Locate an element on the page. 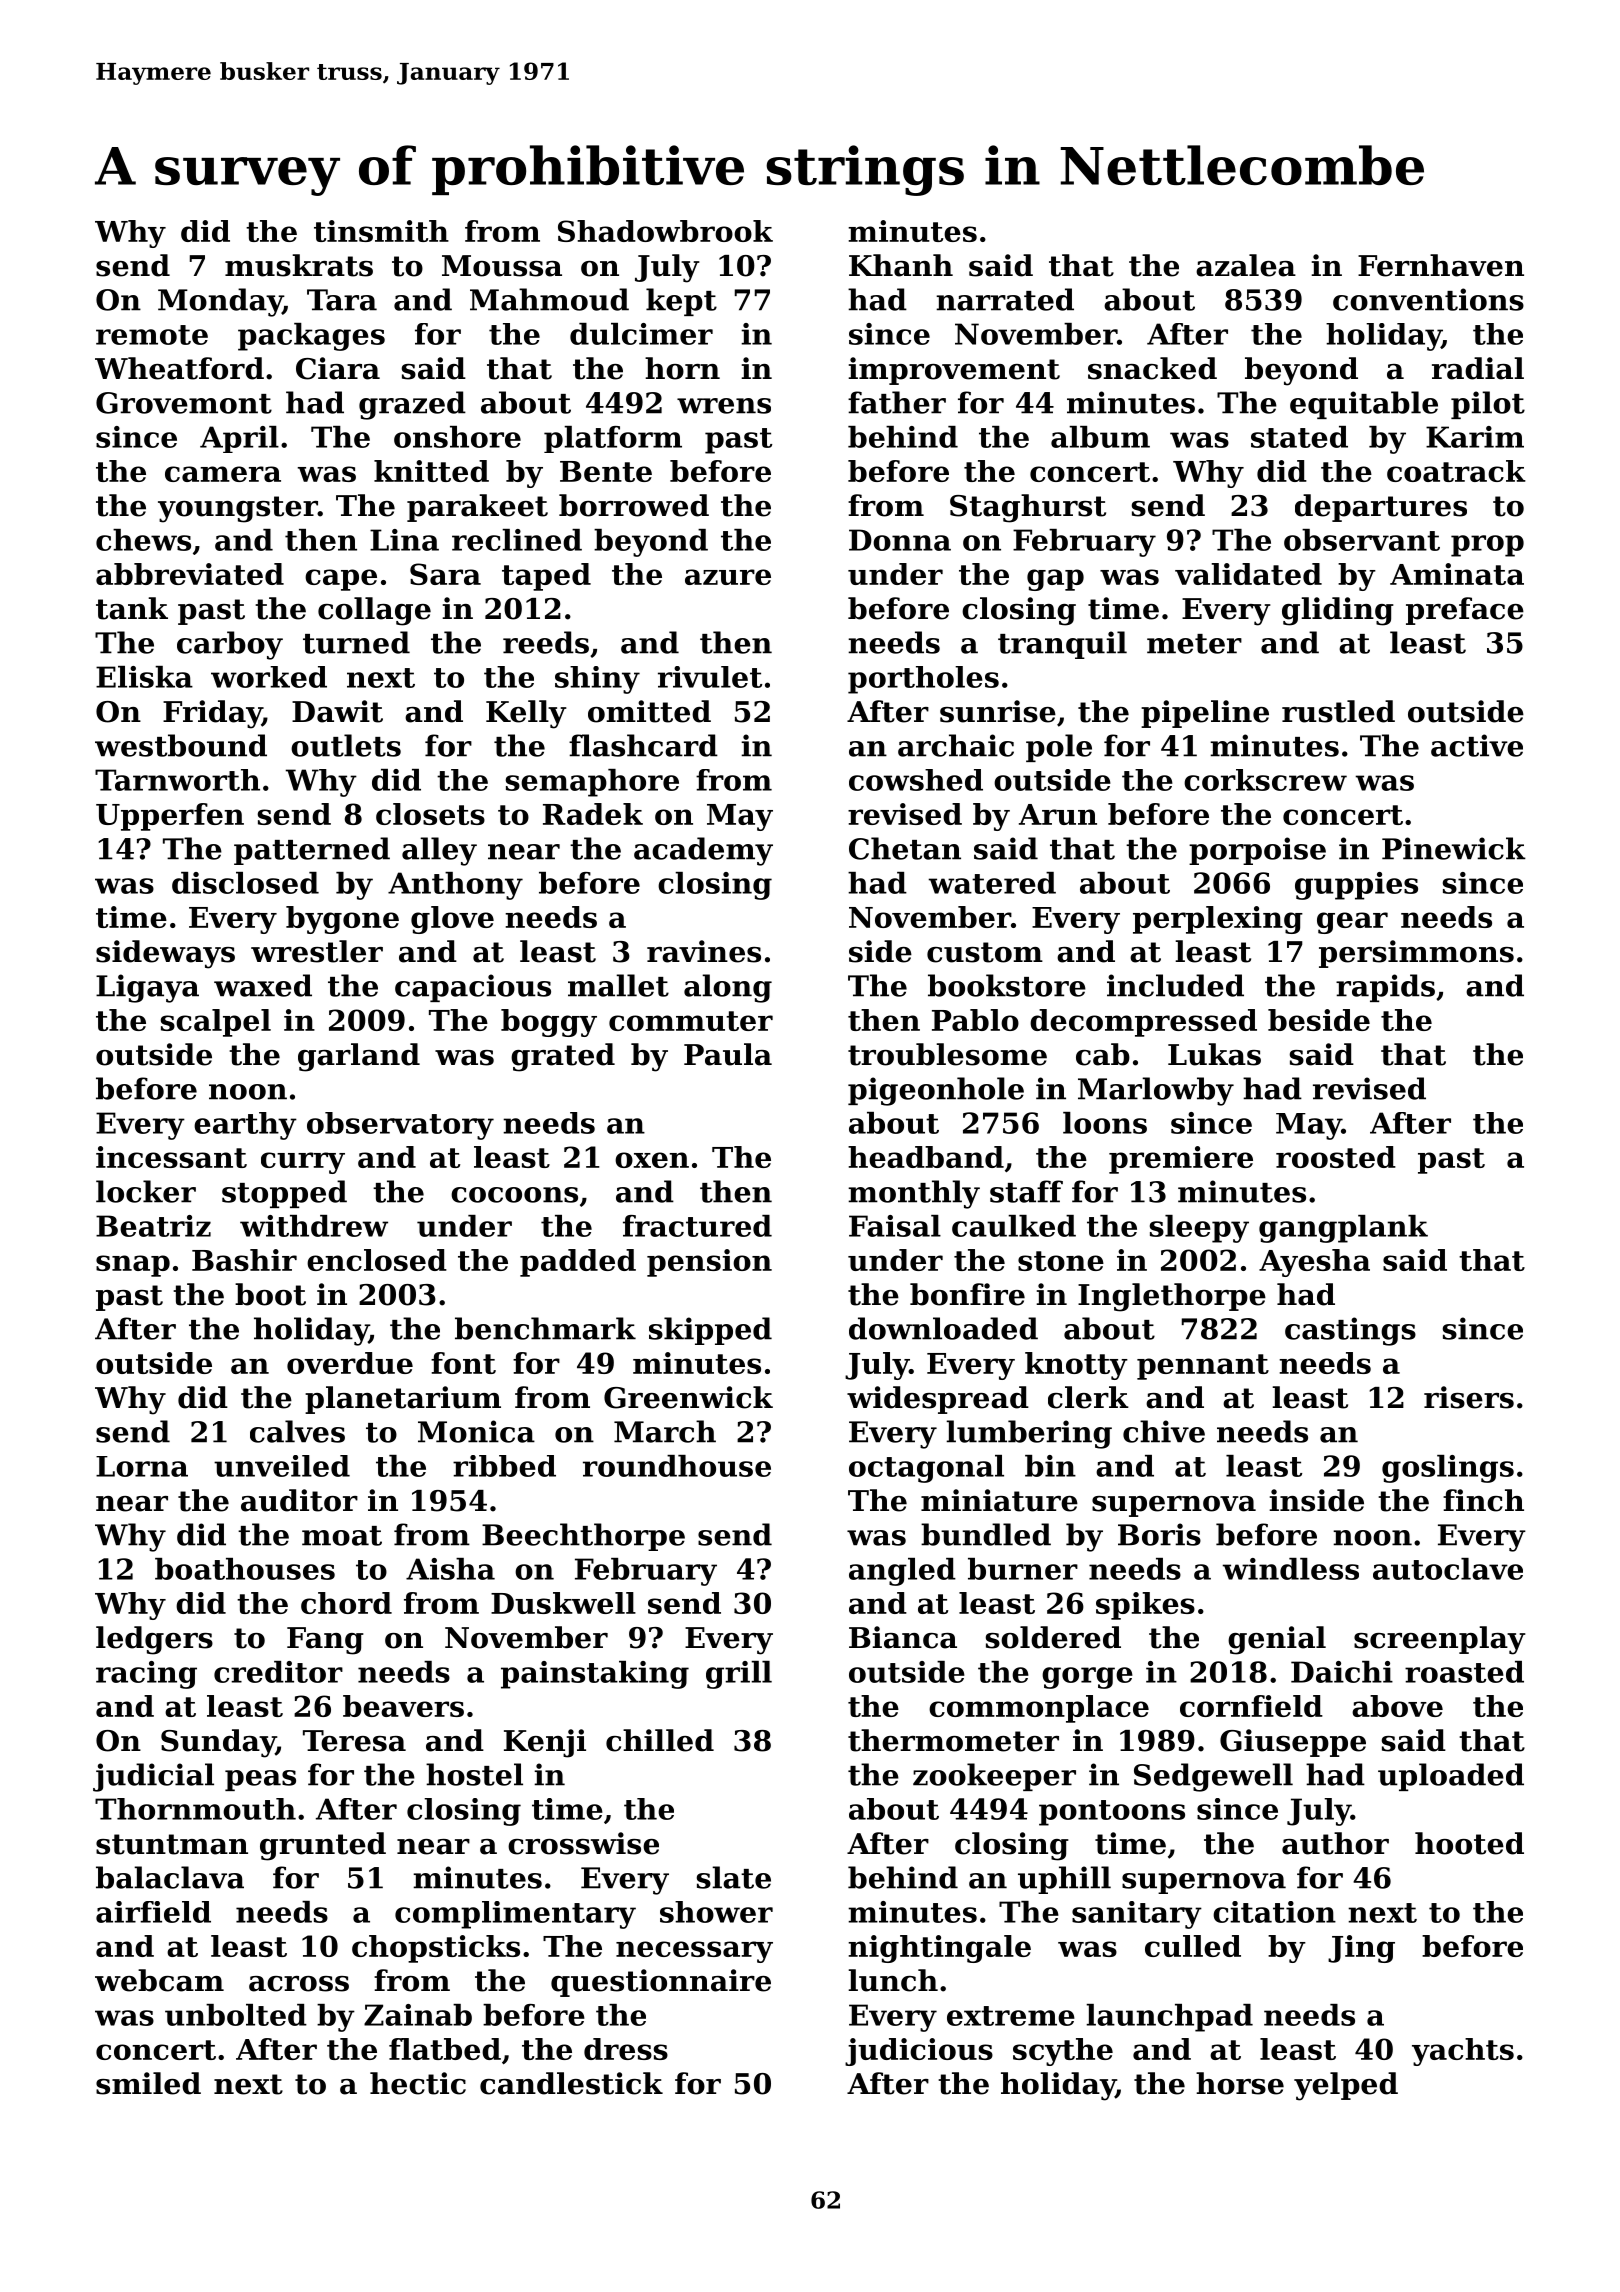 The height and width of the image is (2292, 1620). Shadowbrook is located at coordinates (665, 231).
